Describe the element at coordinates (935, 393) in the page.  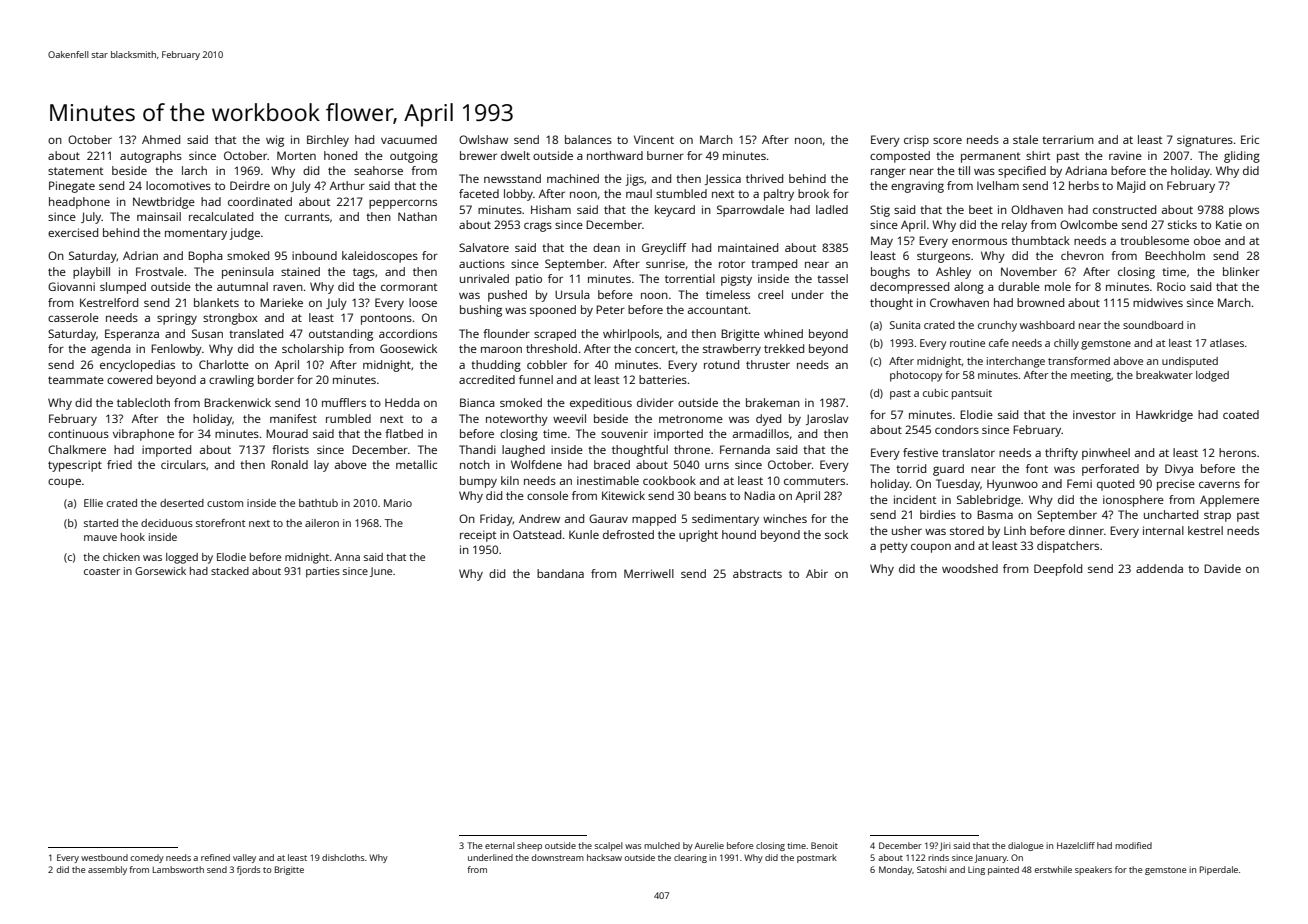
I see `cubic` at that location.
